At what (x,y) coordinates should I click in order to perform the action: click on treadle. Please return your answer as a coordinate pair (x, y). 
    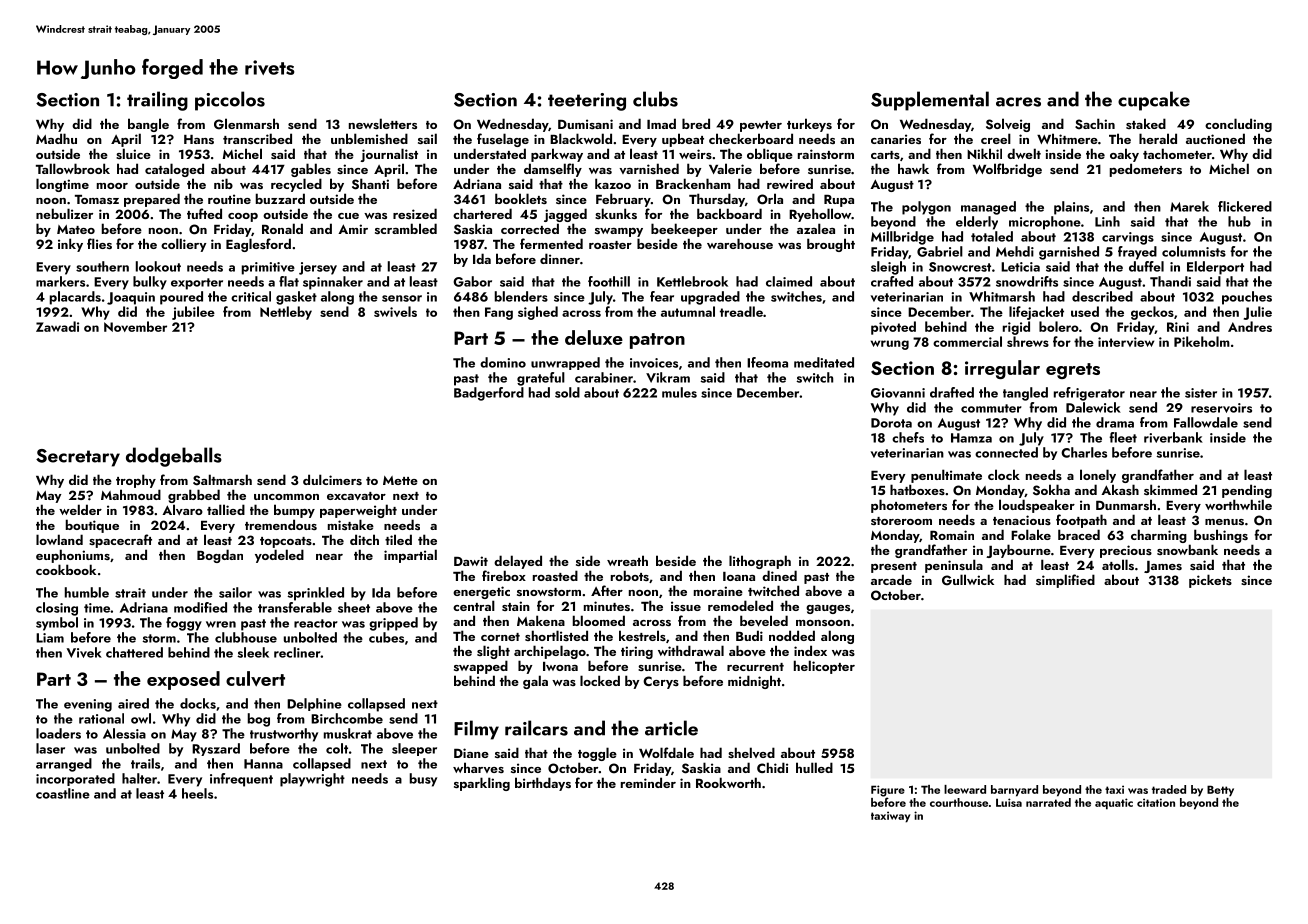
    Looking at the image, I should click on (741, 311).
